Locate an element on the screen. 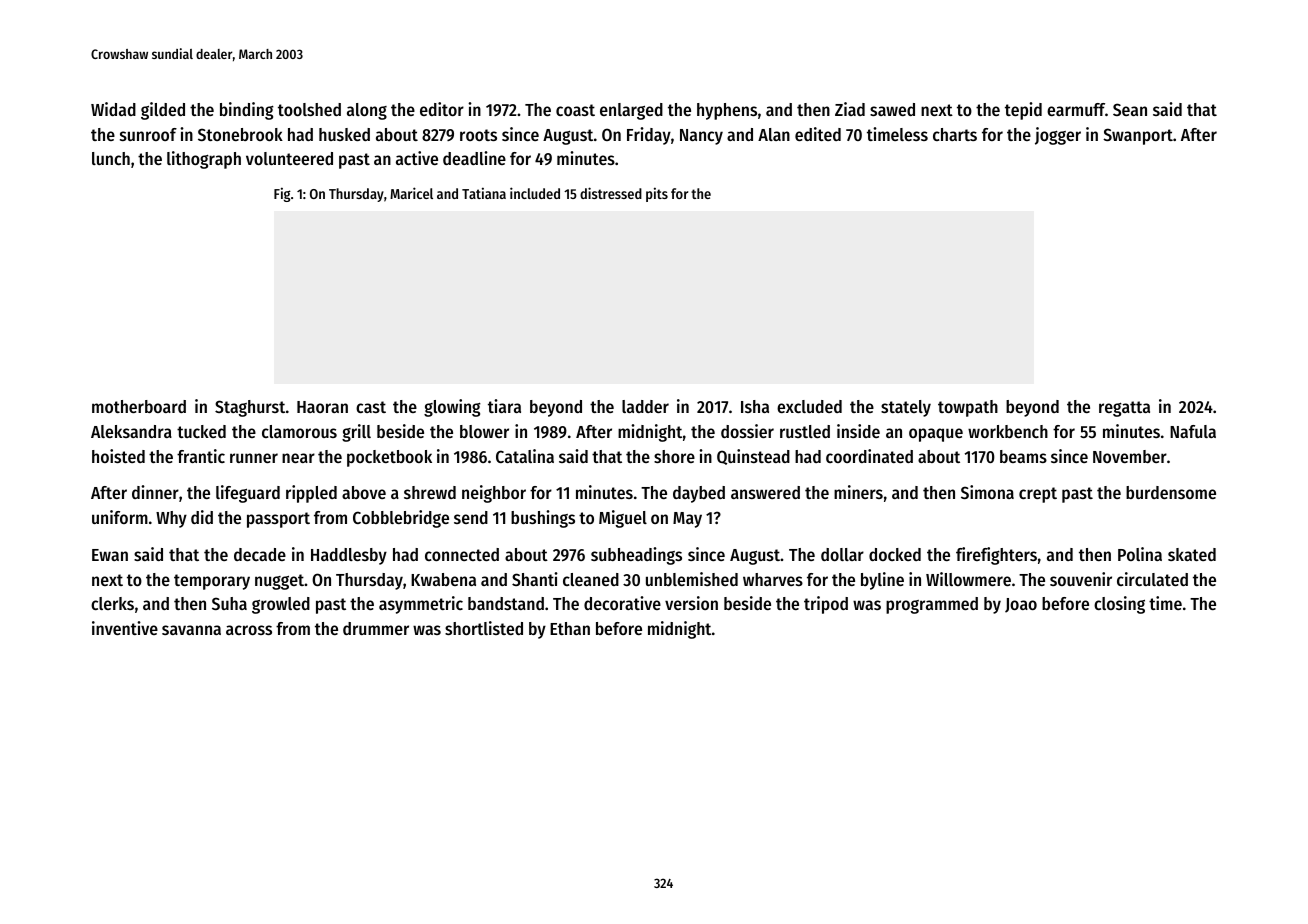  Ethan is located at coordinates (570, 628).
